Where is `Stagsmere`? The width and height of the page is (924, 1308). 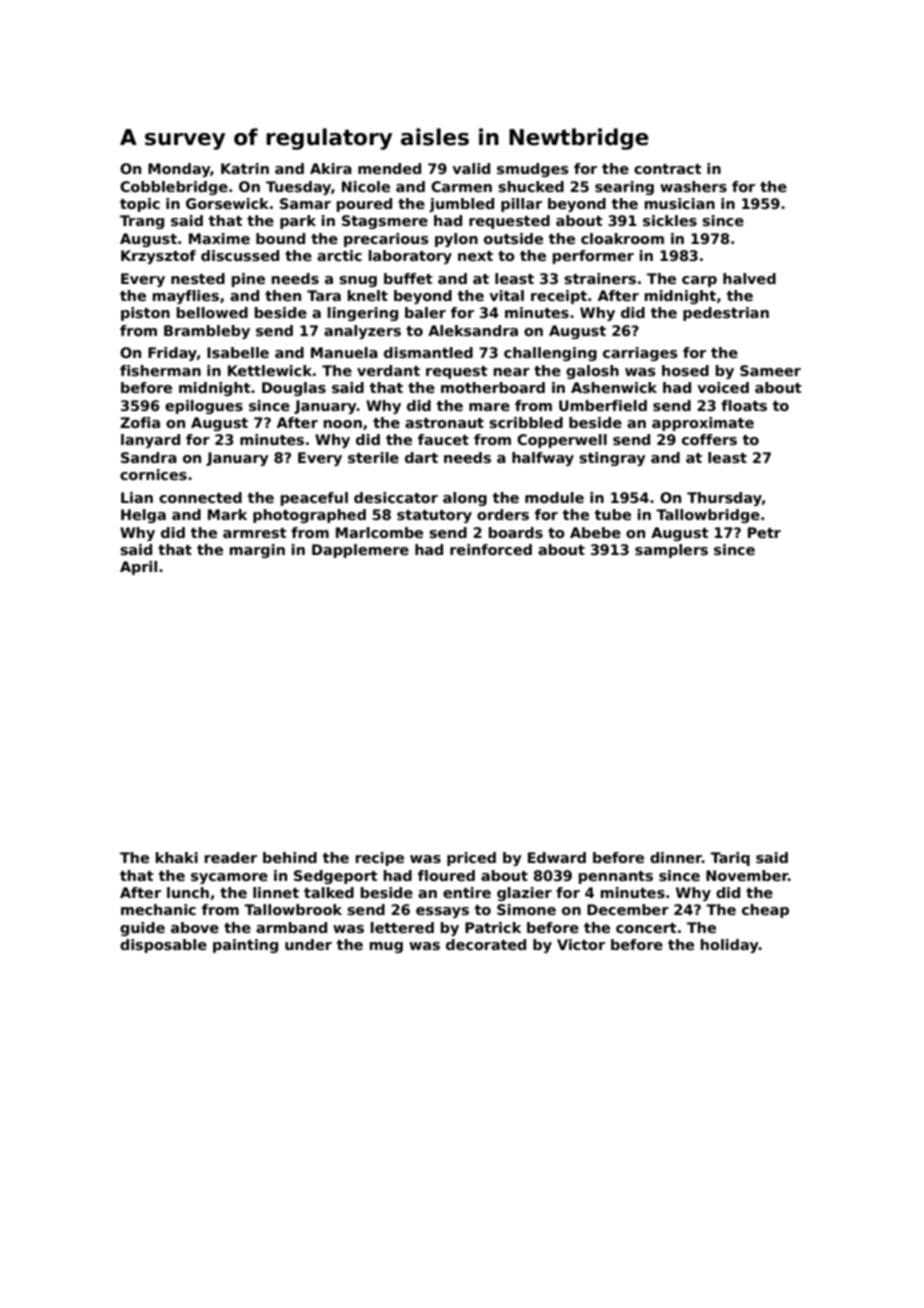
Stagsmere is located at coordinates (385, 222).
